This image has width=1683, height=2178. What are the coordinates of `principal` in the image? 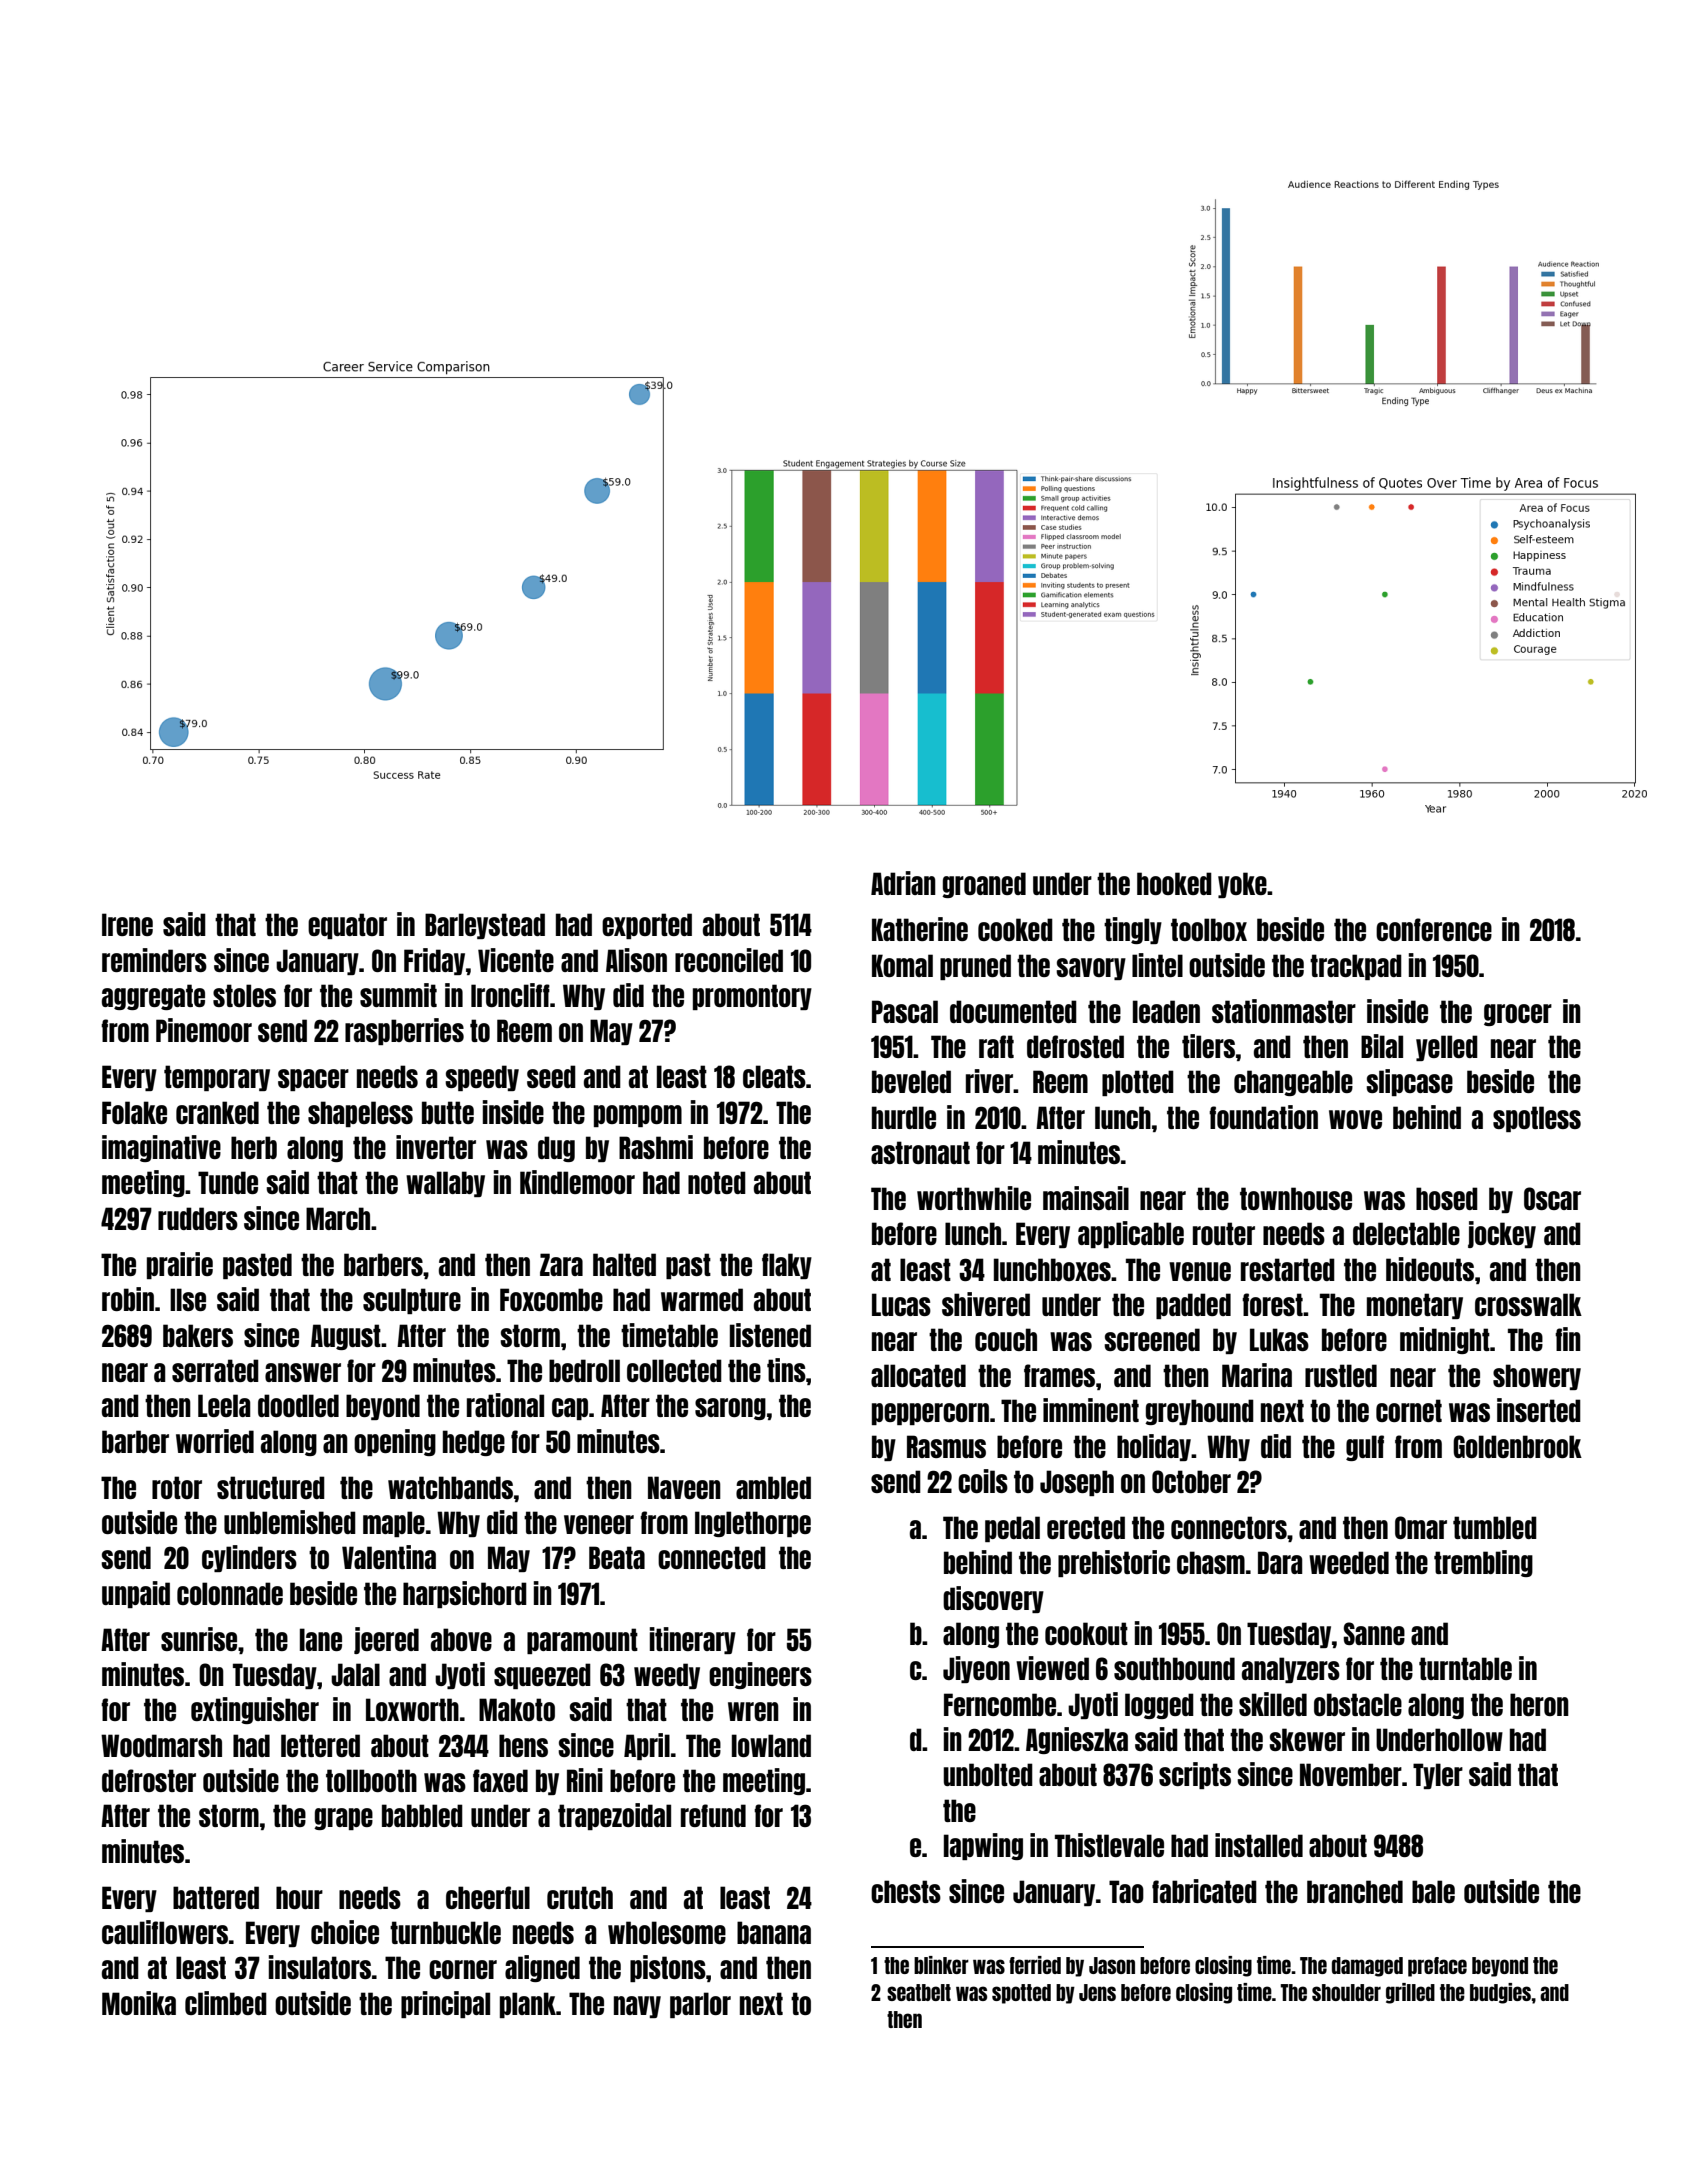 It's located at (445, 2004).
